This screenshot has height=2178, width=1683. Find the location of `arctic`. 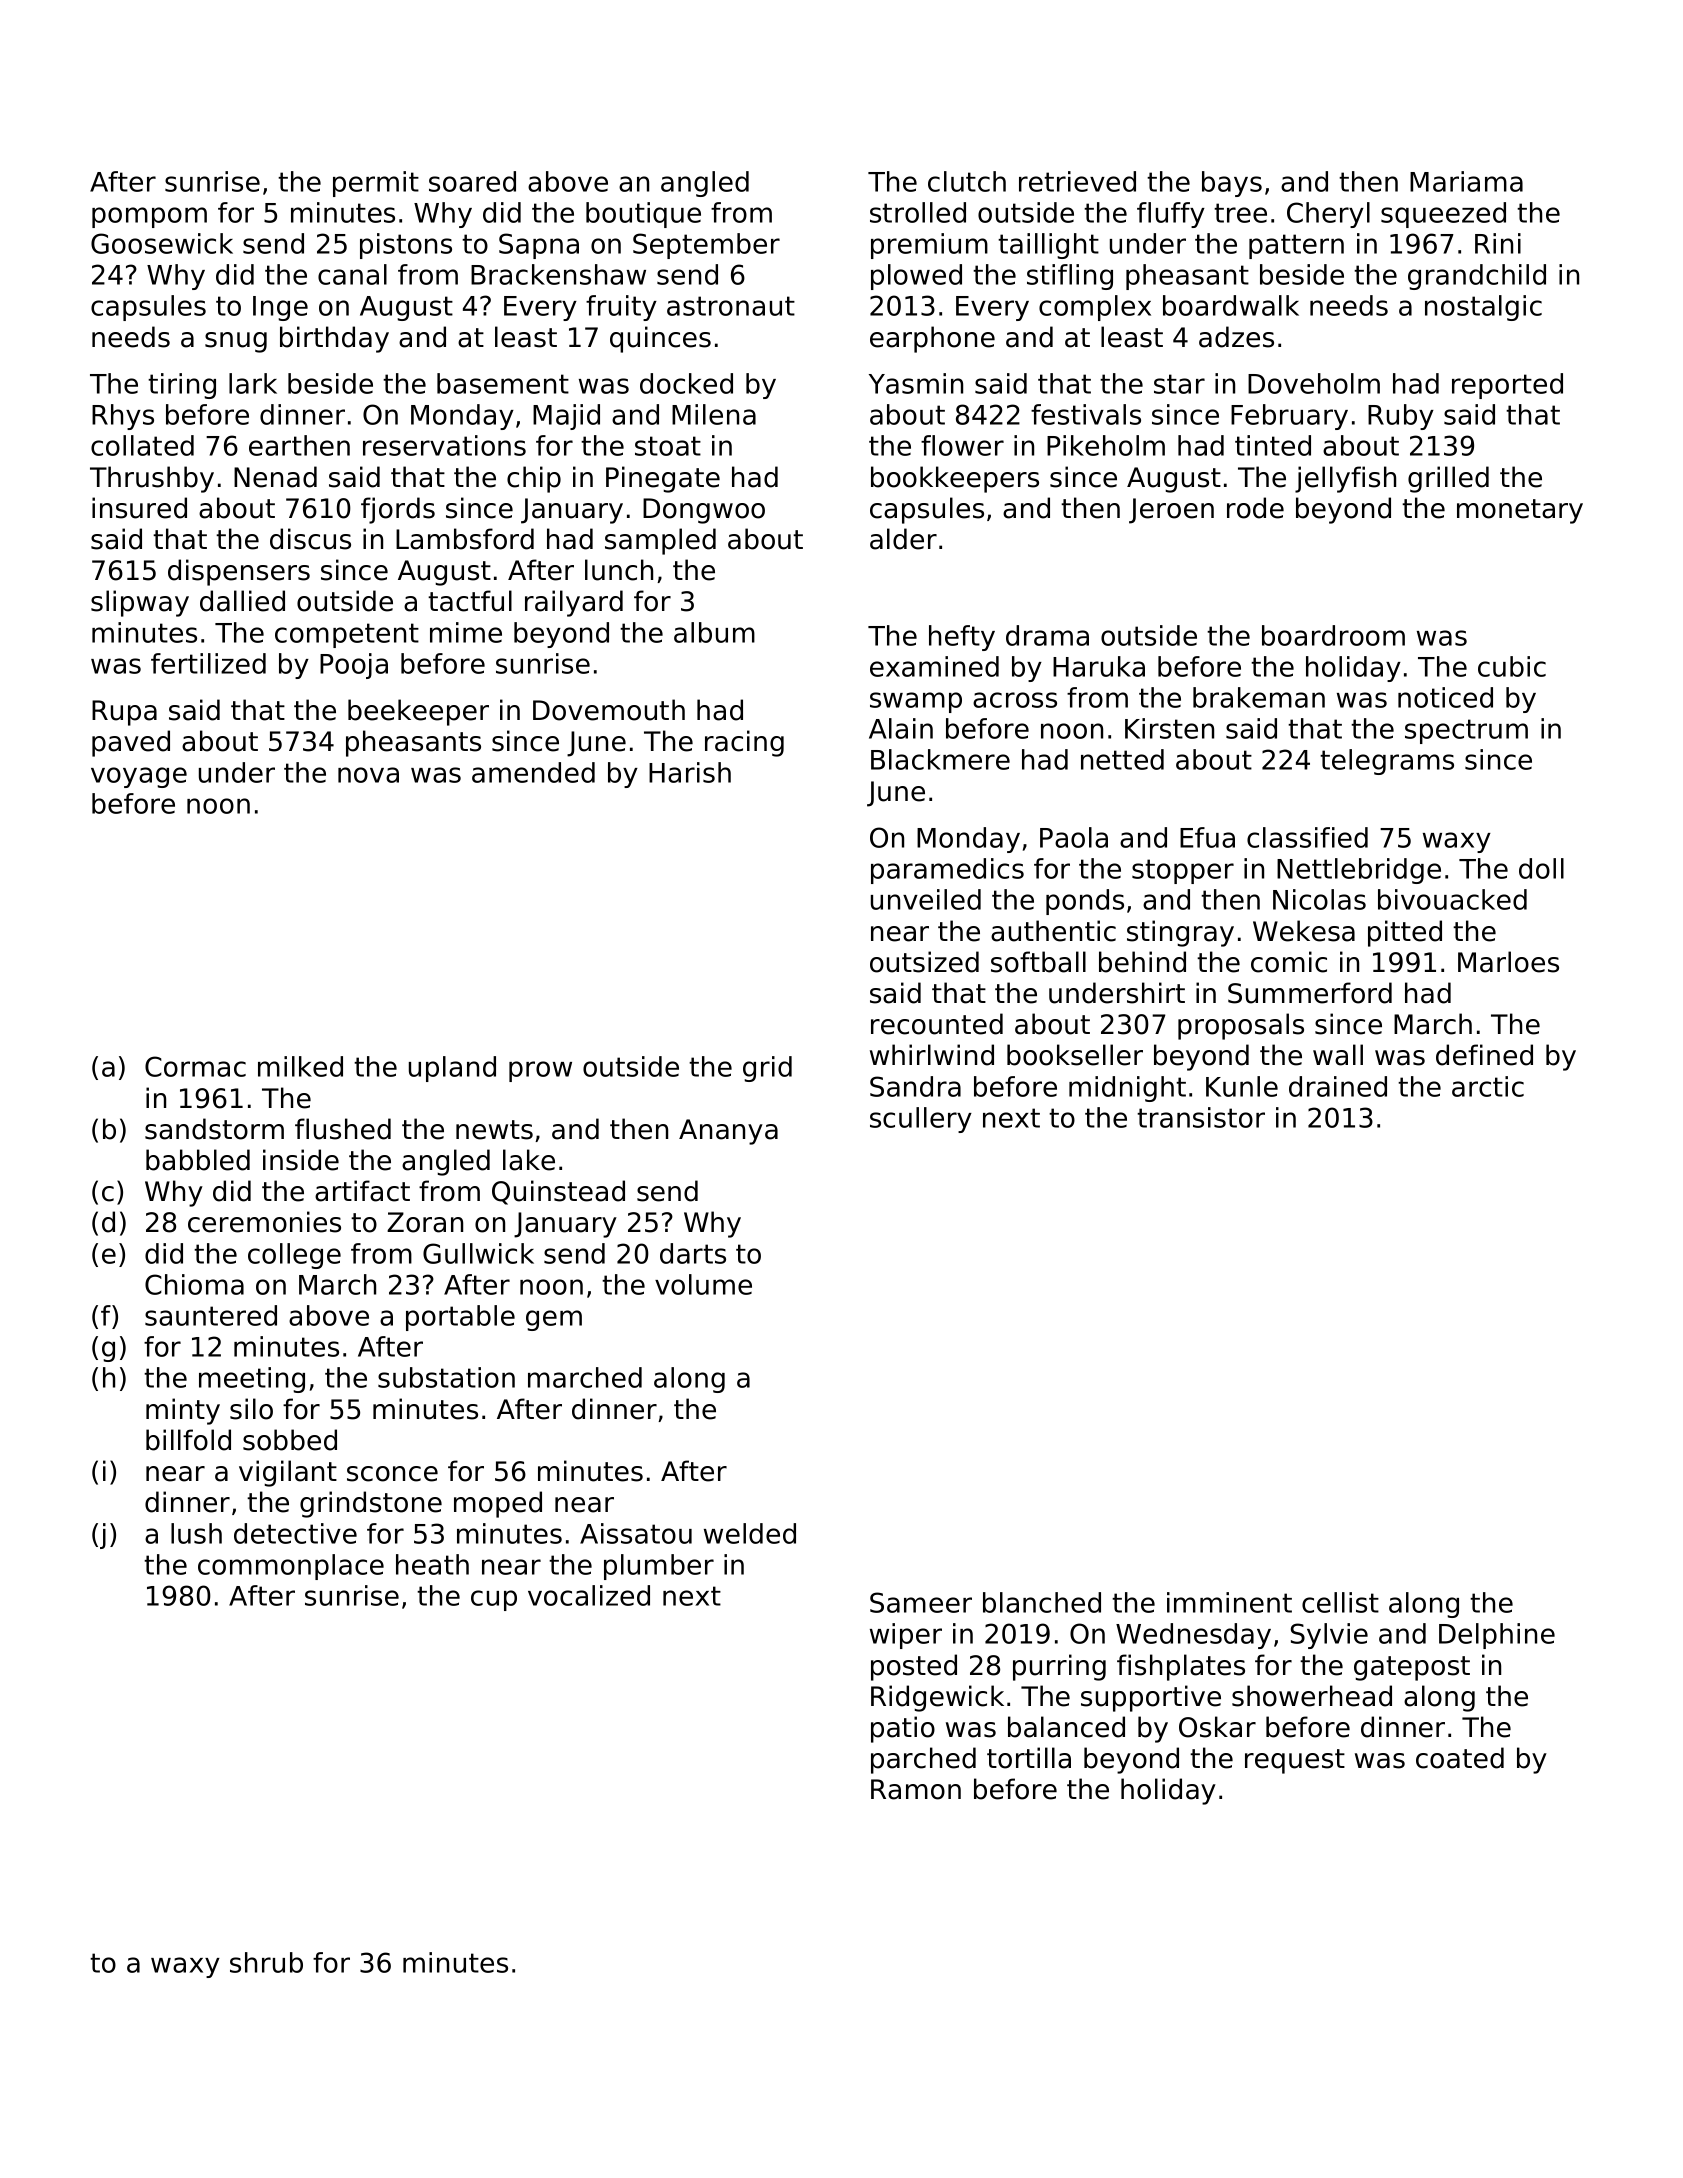

arctic is located at coordinates (1488, 1086).
